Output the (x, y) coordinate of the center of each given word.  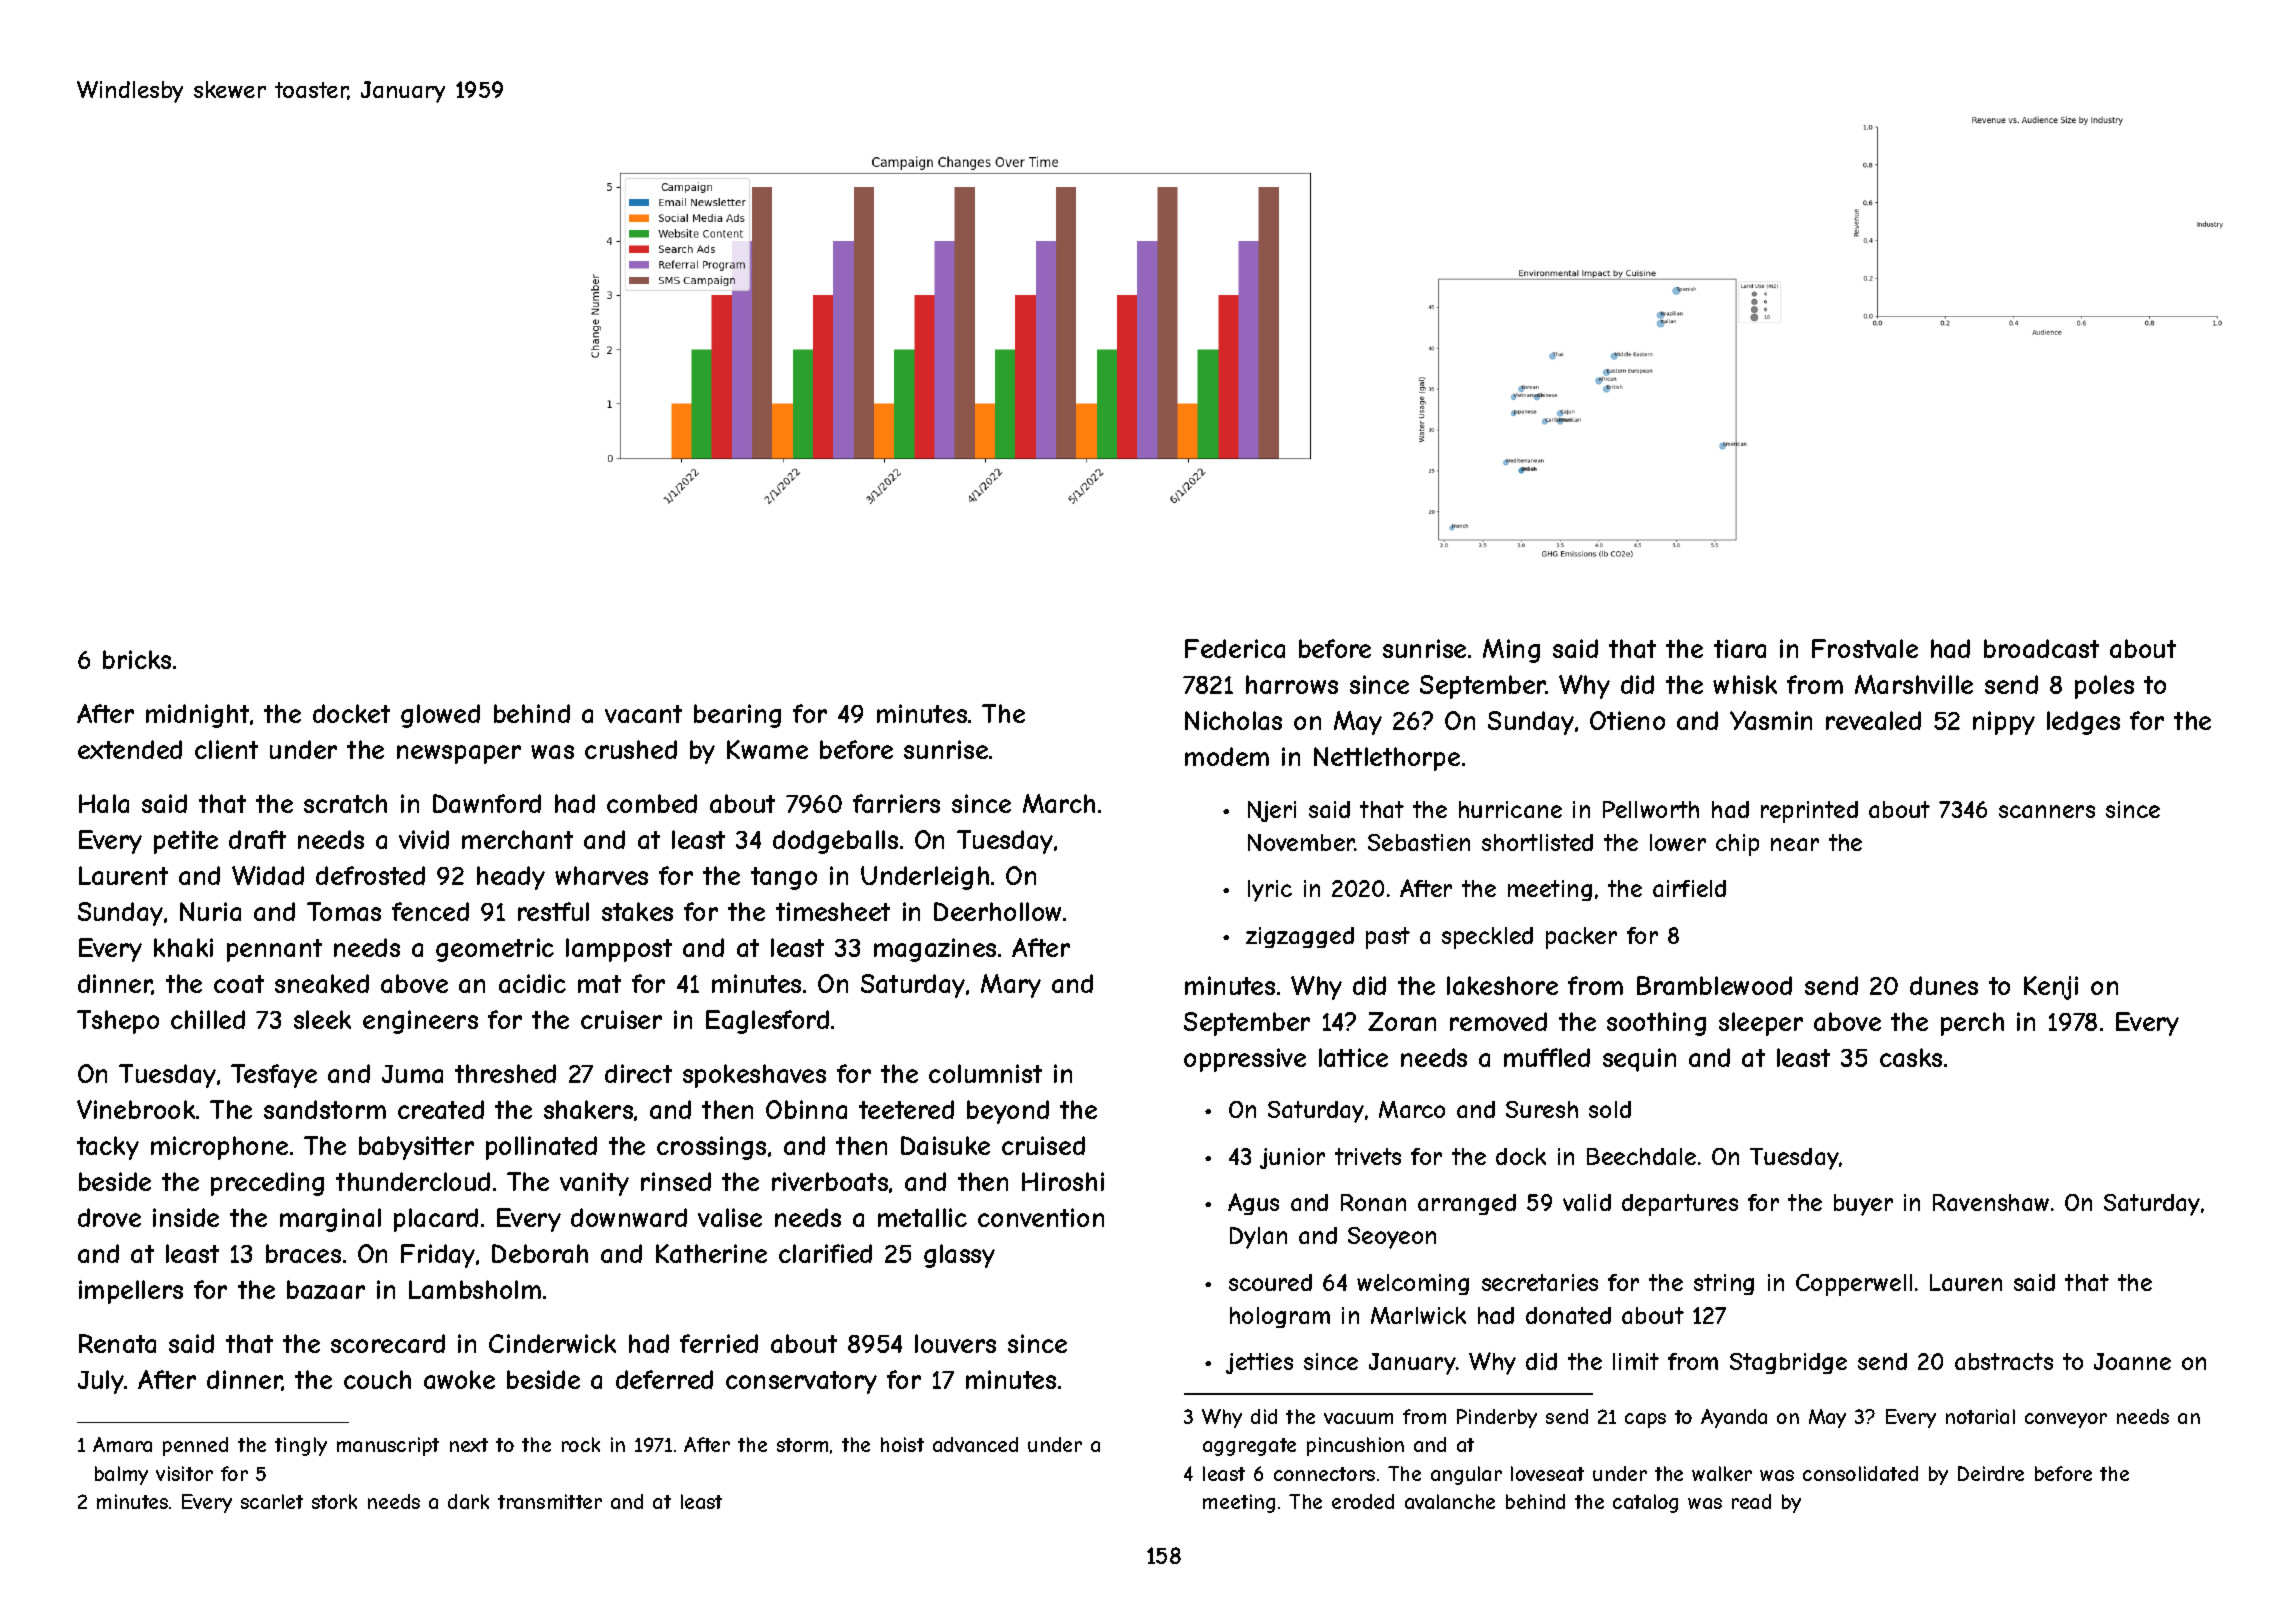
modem (1227, 756)
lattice (1353, 1057)
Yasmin (1771, 720)
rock (581, 1444)
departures (1680, 1205)
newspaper (459, 754)
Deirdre (1991, 1473)
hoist (902, 1444)
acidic (532, 983)
